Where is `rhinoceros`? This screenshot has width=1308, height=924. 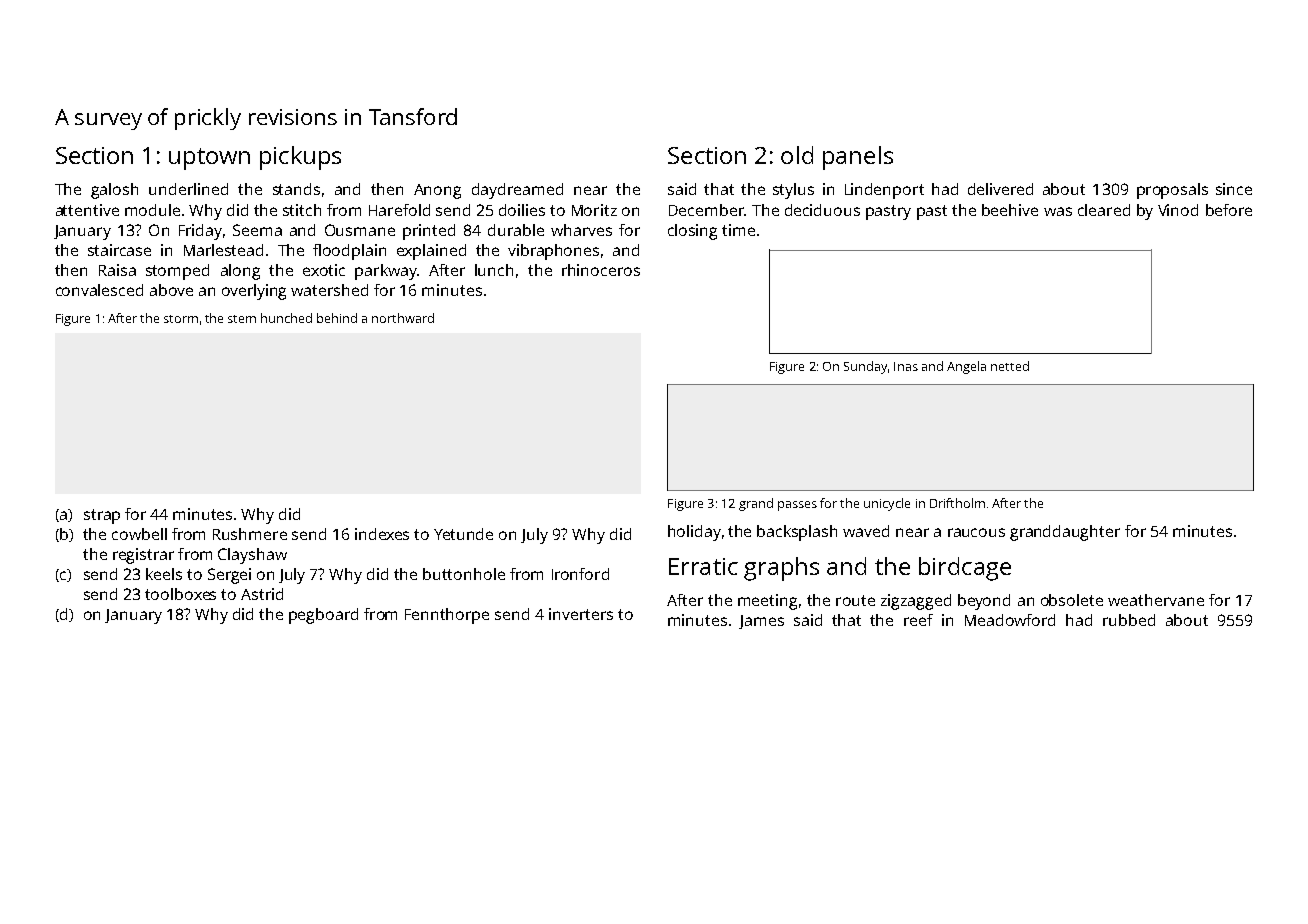 rhinoceros is located at coordinates (601, 270).
